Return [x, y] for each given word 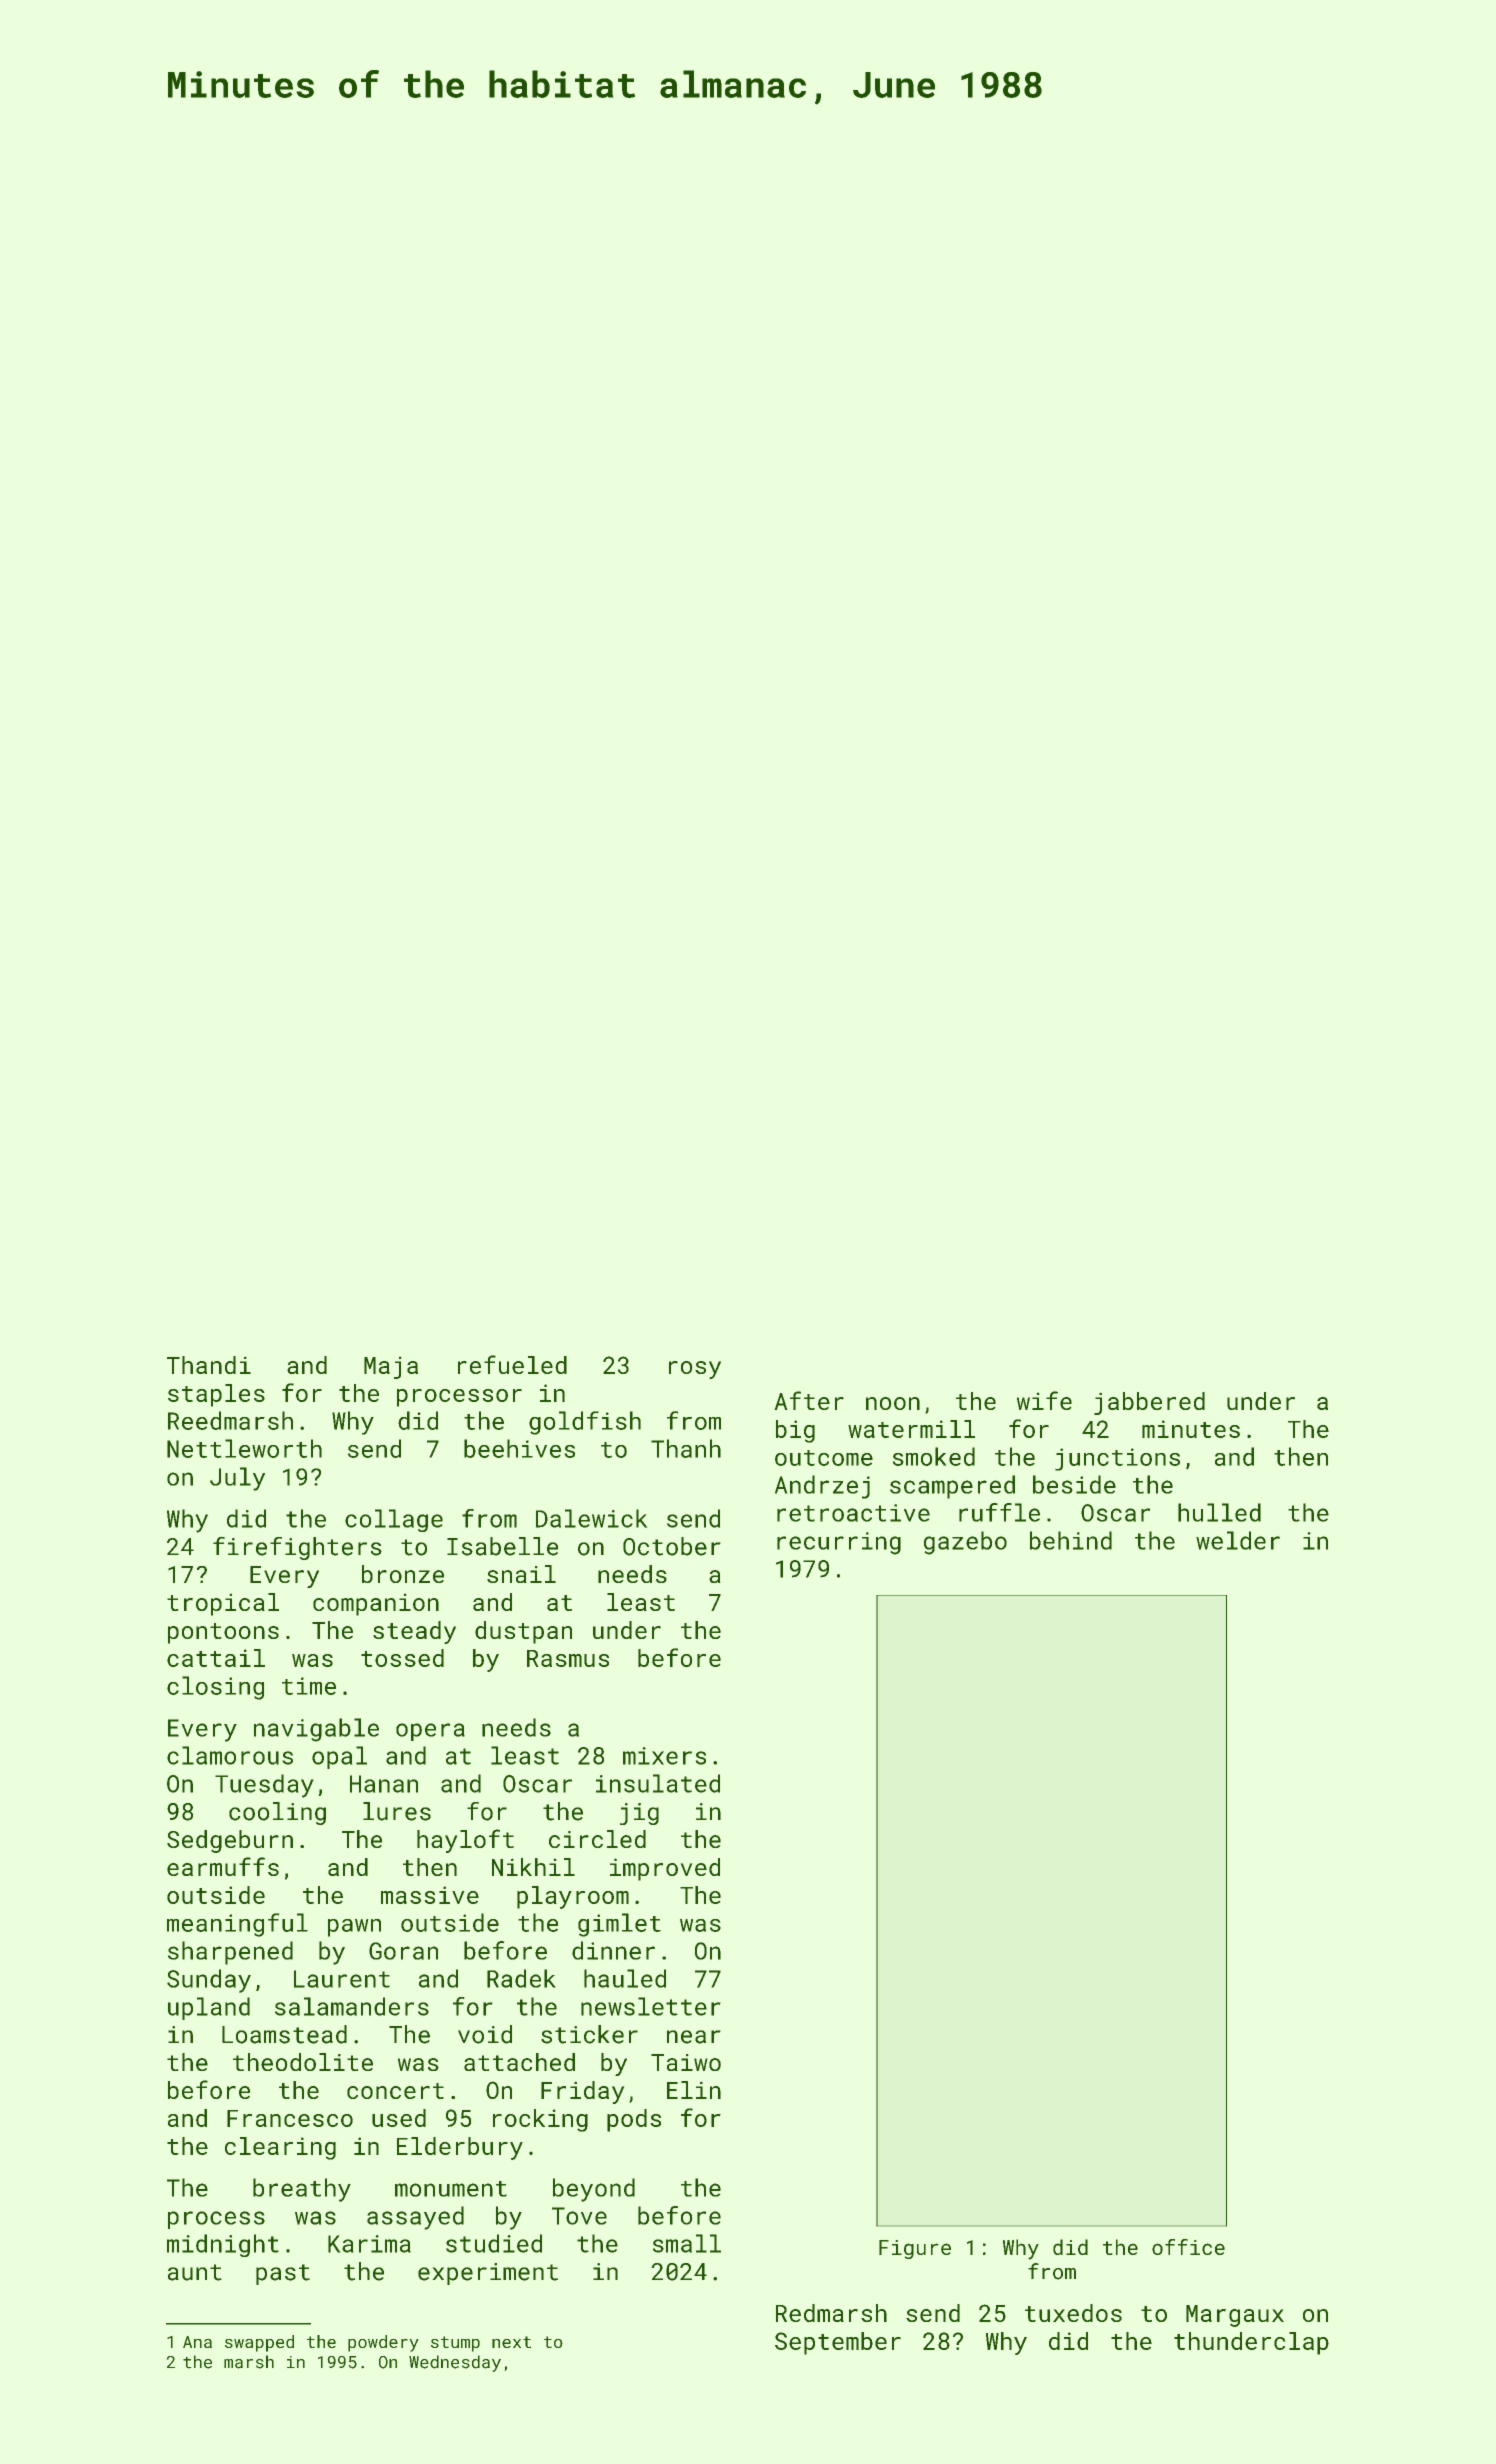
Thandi [209, 1365]
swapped [259, 2343]
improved [665, 1869]
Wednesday [455, 2363]
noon [893, 1403]
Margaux [1235, 2316]
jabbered [1149, 1403]
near [694, 2037]
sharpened [230, 1953]
